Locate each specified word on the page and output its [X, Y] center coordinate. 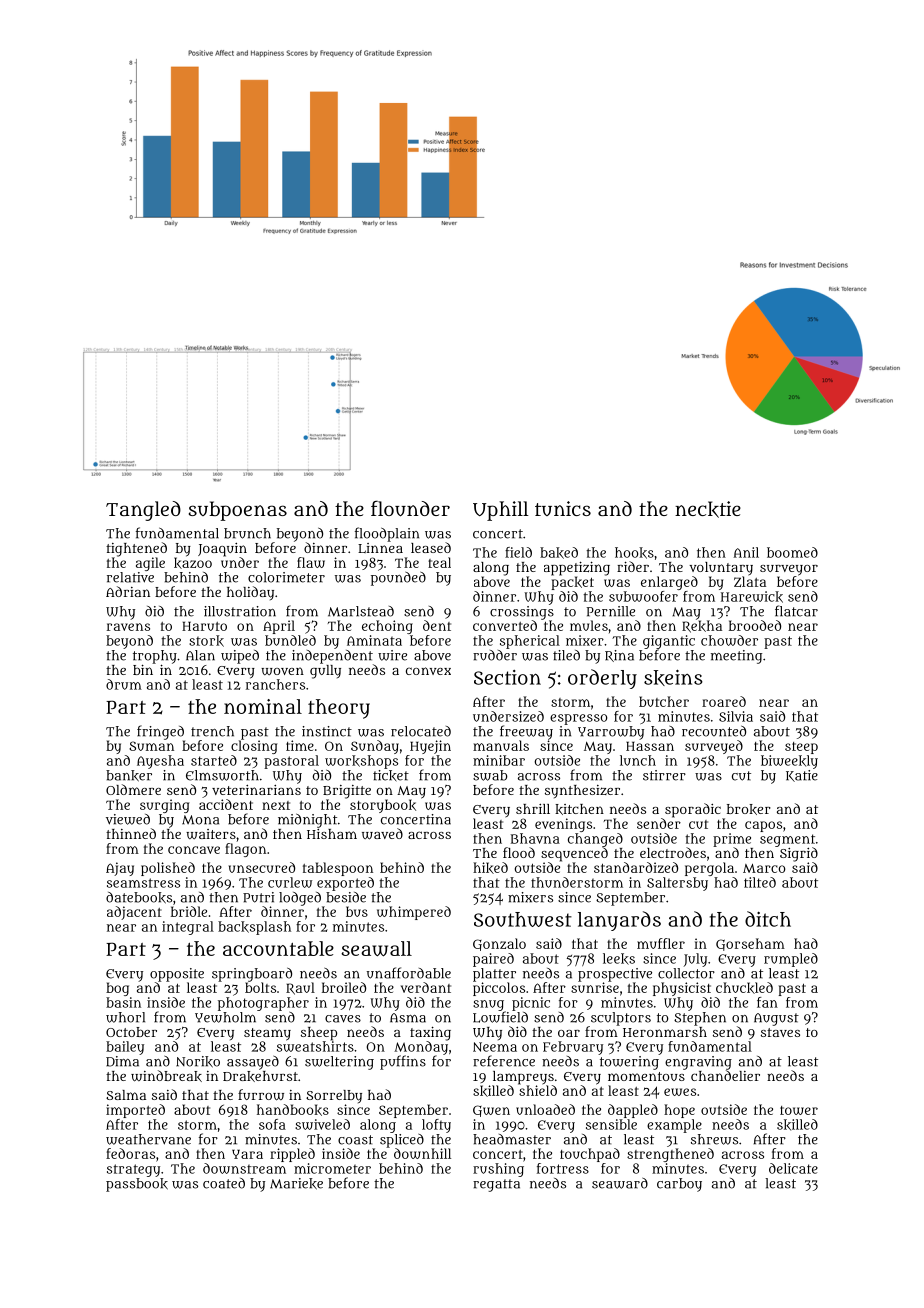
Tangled [143, 511]
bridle [189, 911]
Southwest [523, 919]
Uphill [500, 511]
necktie [708, 509]
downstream [244, 1168]
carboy [679, 1185]
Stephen [700, 1019]
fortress [563, 1168]
